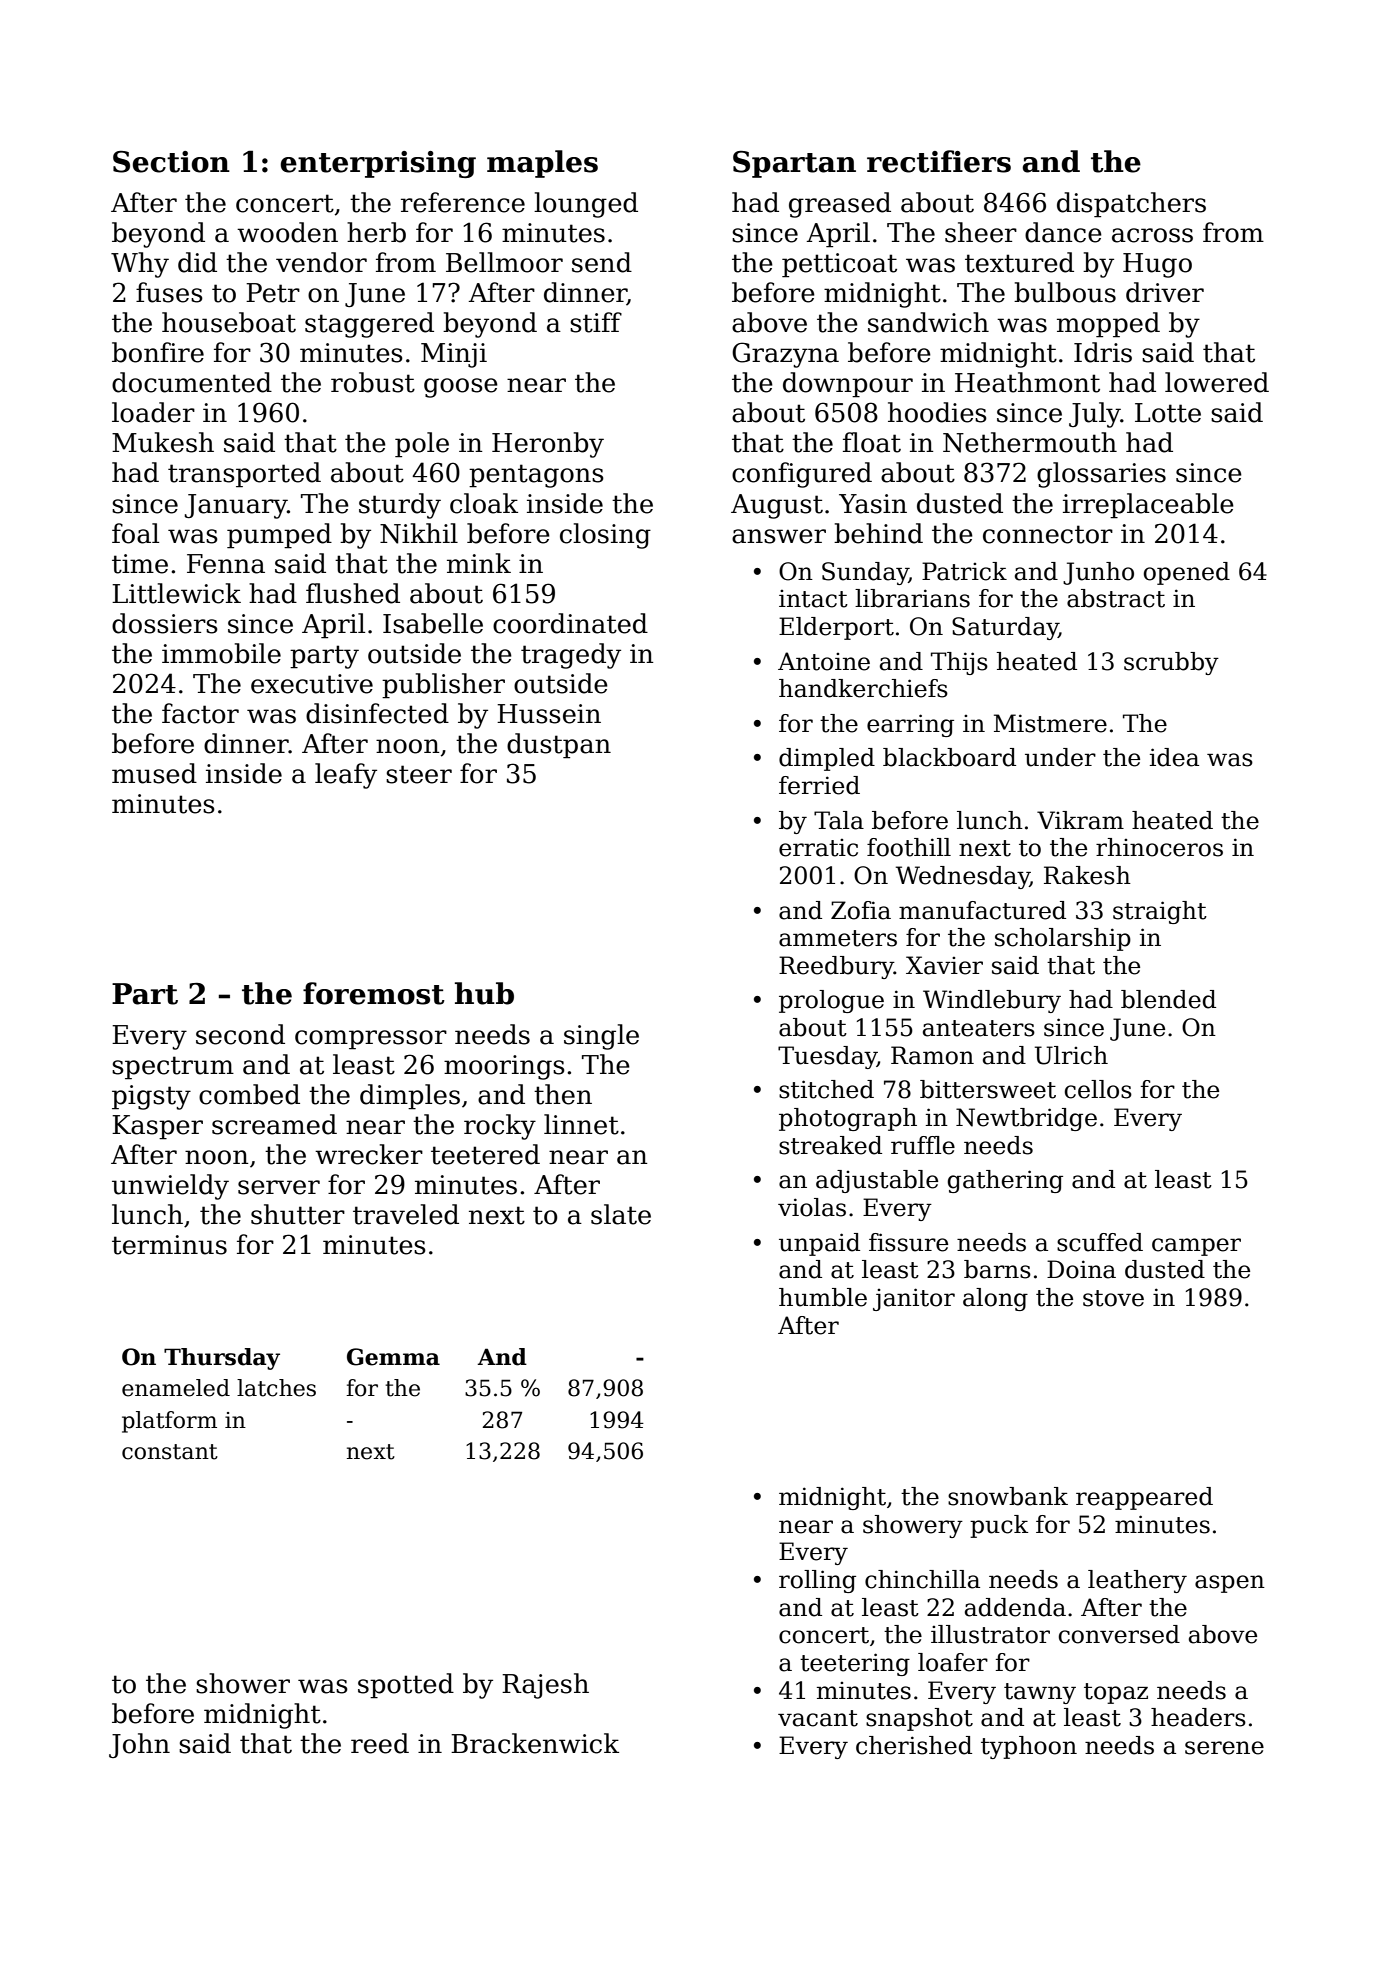 The image size is (1386, 1969). Describe the element at coordinates (378, 164) in the image. I see `enterprising` at that location.
